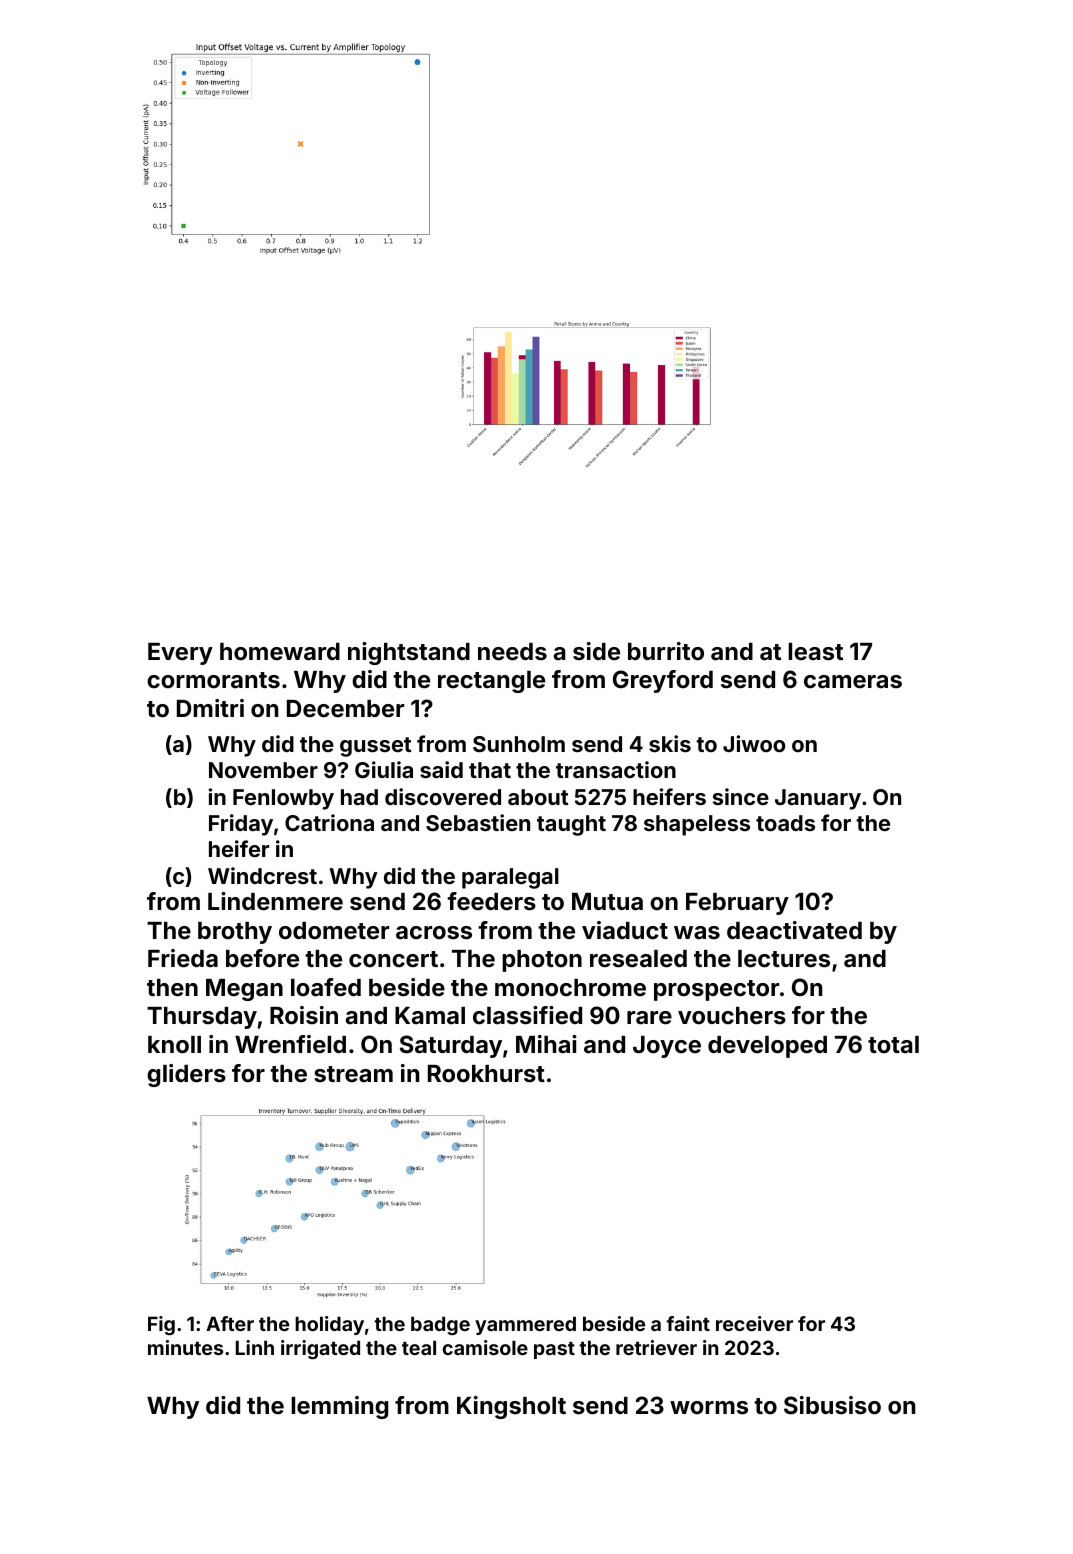 The image size is (1073, 1554). What do you see at coordinates (339, 1407) in the image?
I see `lemming` at bounding box center [339, 1407].
